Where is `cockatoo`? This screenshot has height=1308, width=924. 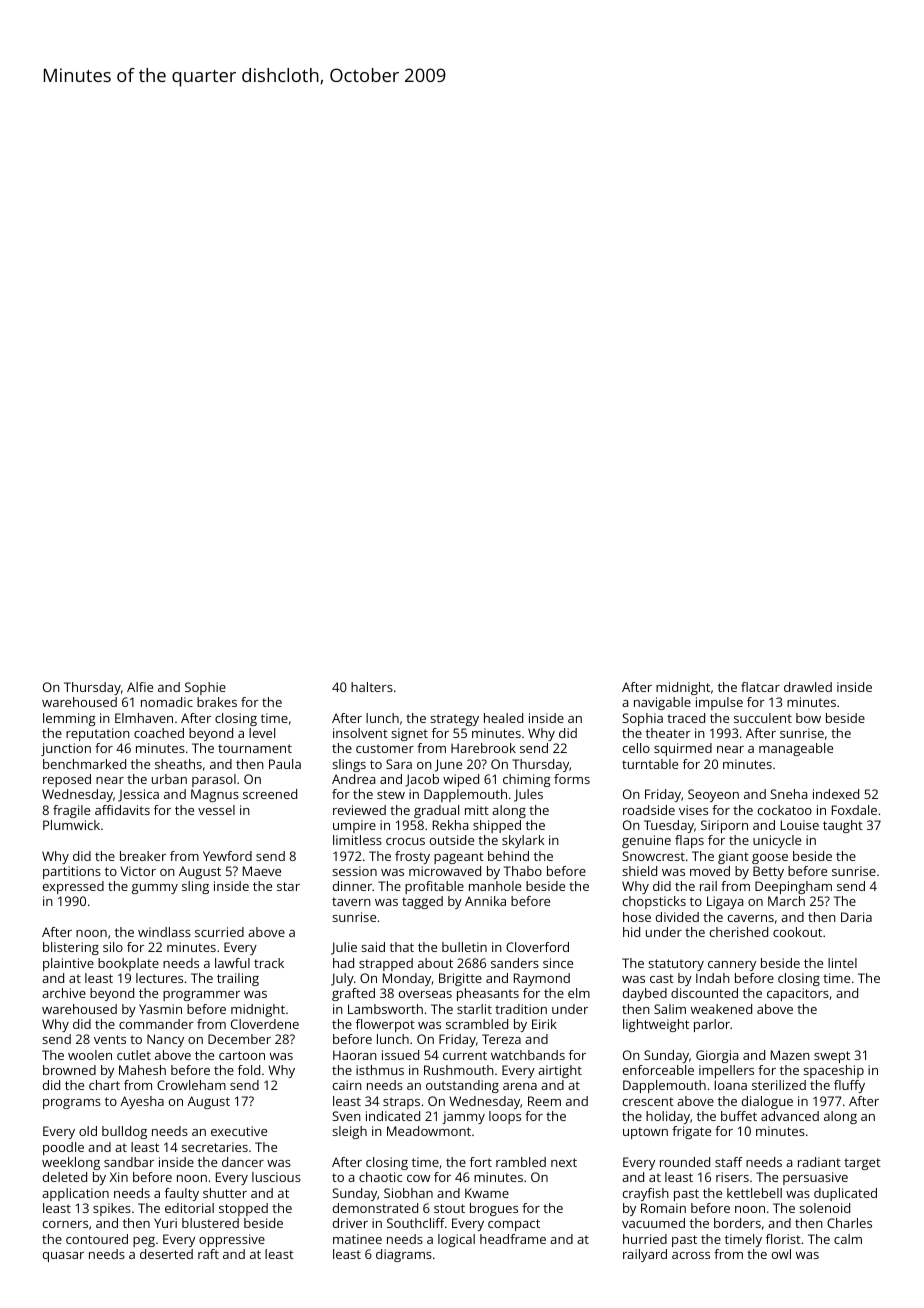 cockatoo is located at coordinates (785, 810).
